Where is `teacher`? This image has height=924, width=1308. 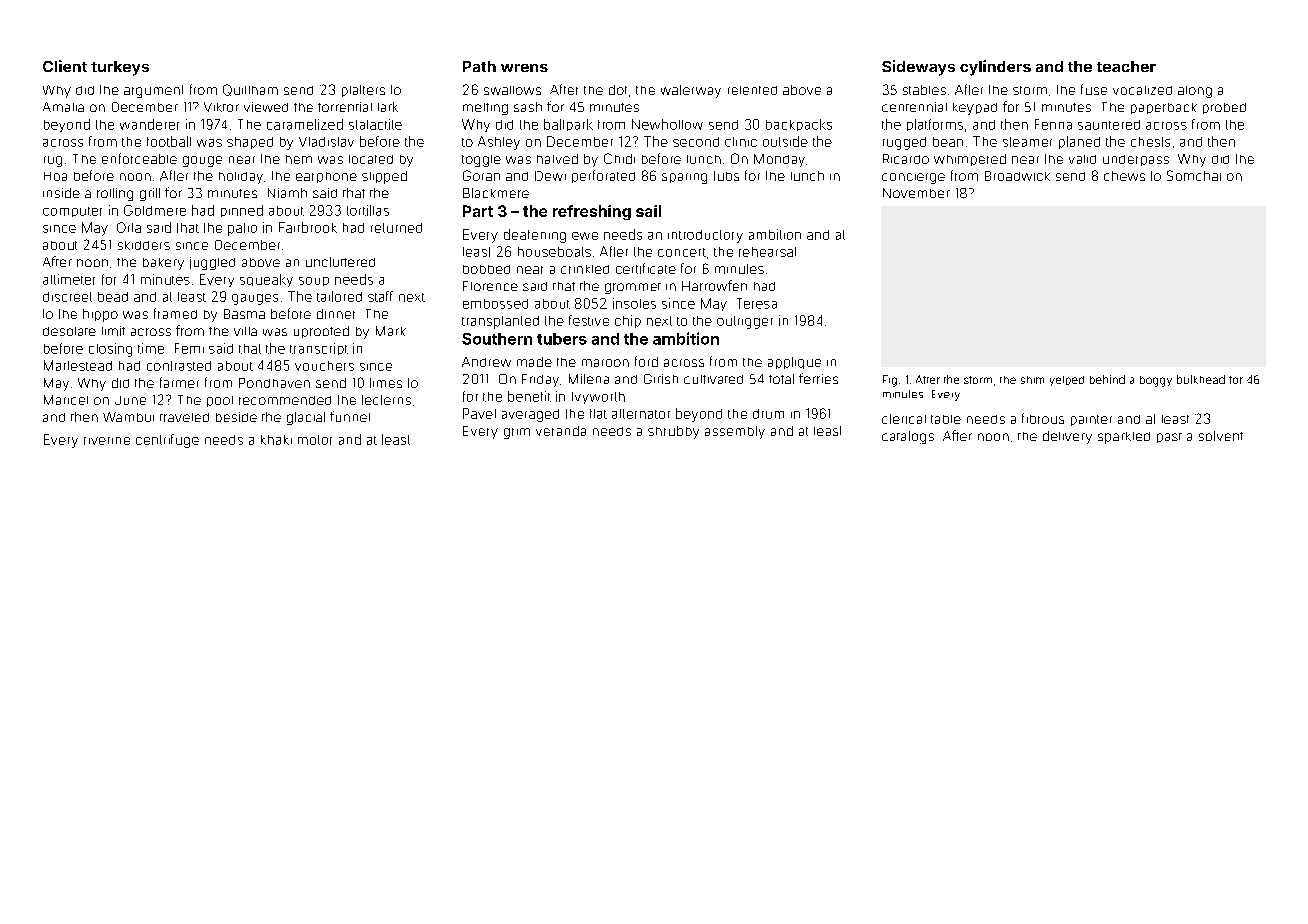
teacher is located at coordinates (1126, 66).
